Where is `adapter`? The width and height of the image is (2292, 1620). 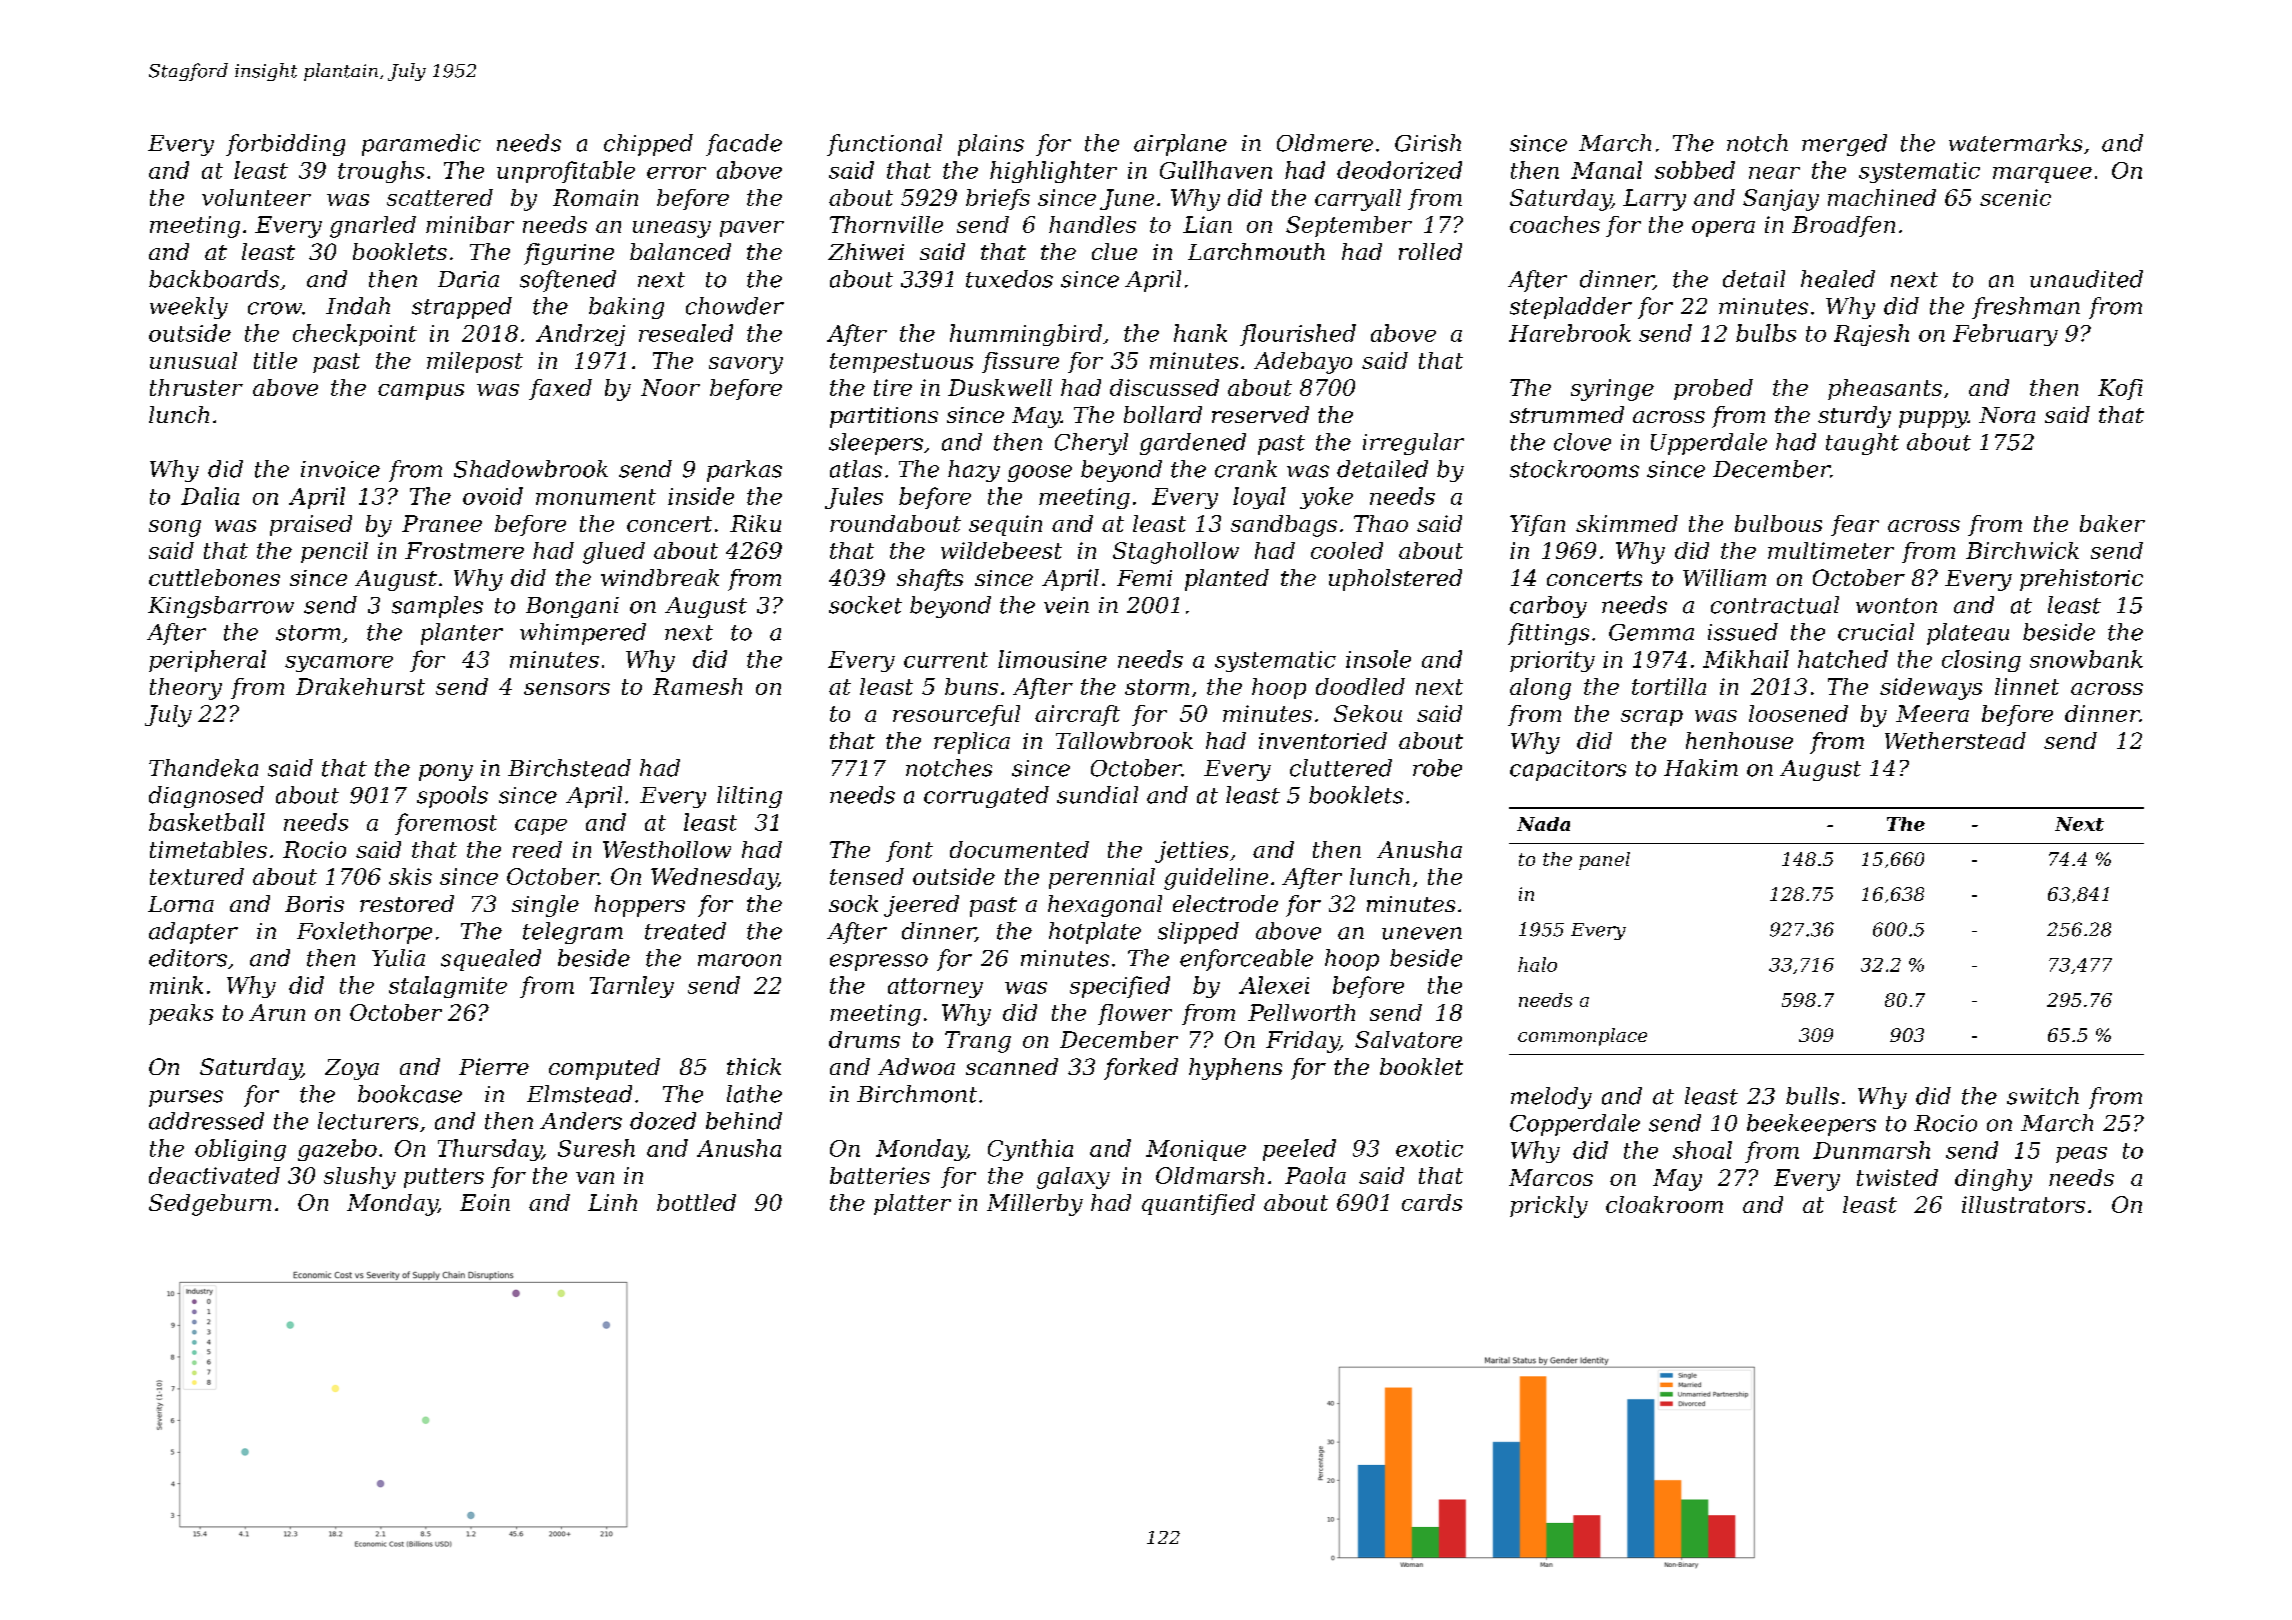
adapter is located at coordinates (193, 933).
